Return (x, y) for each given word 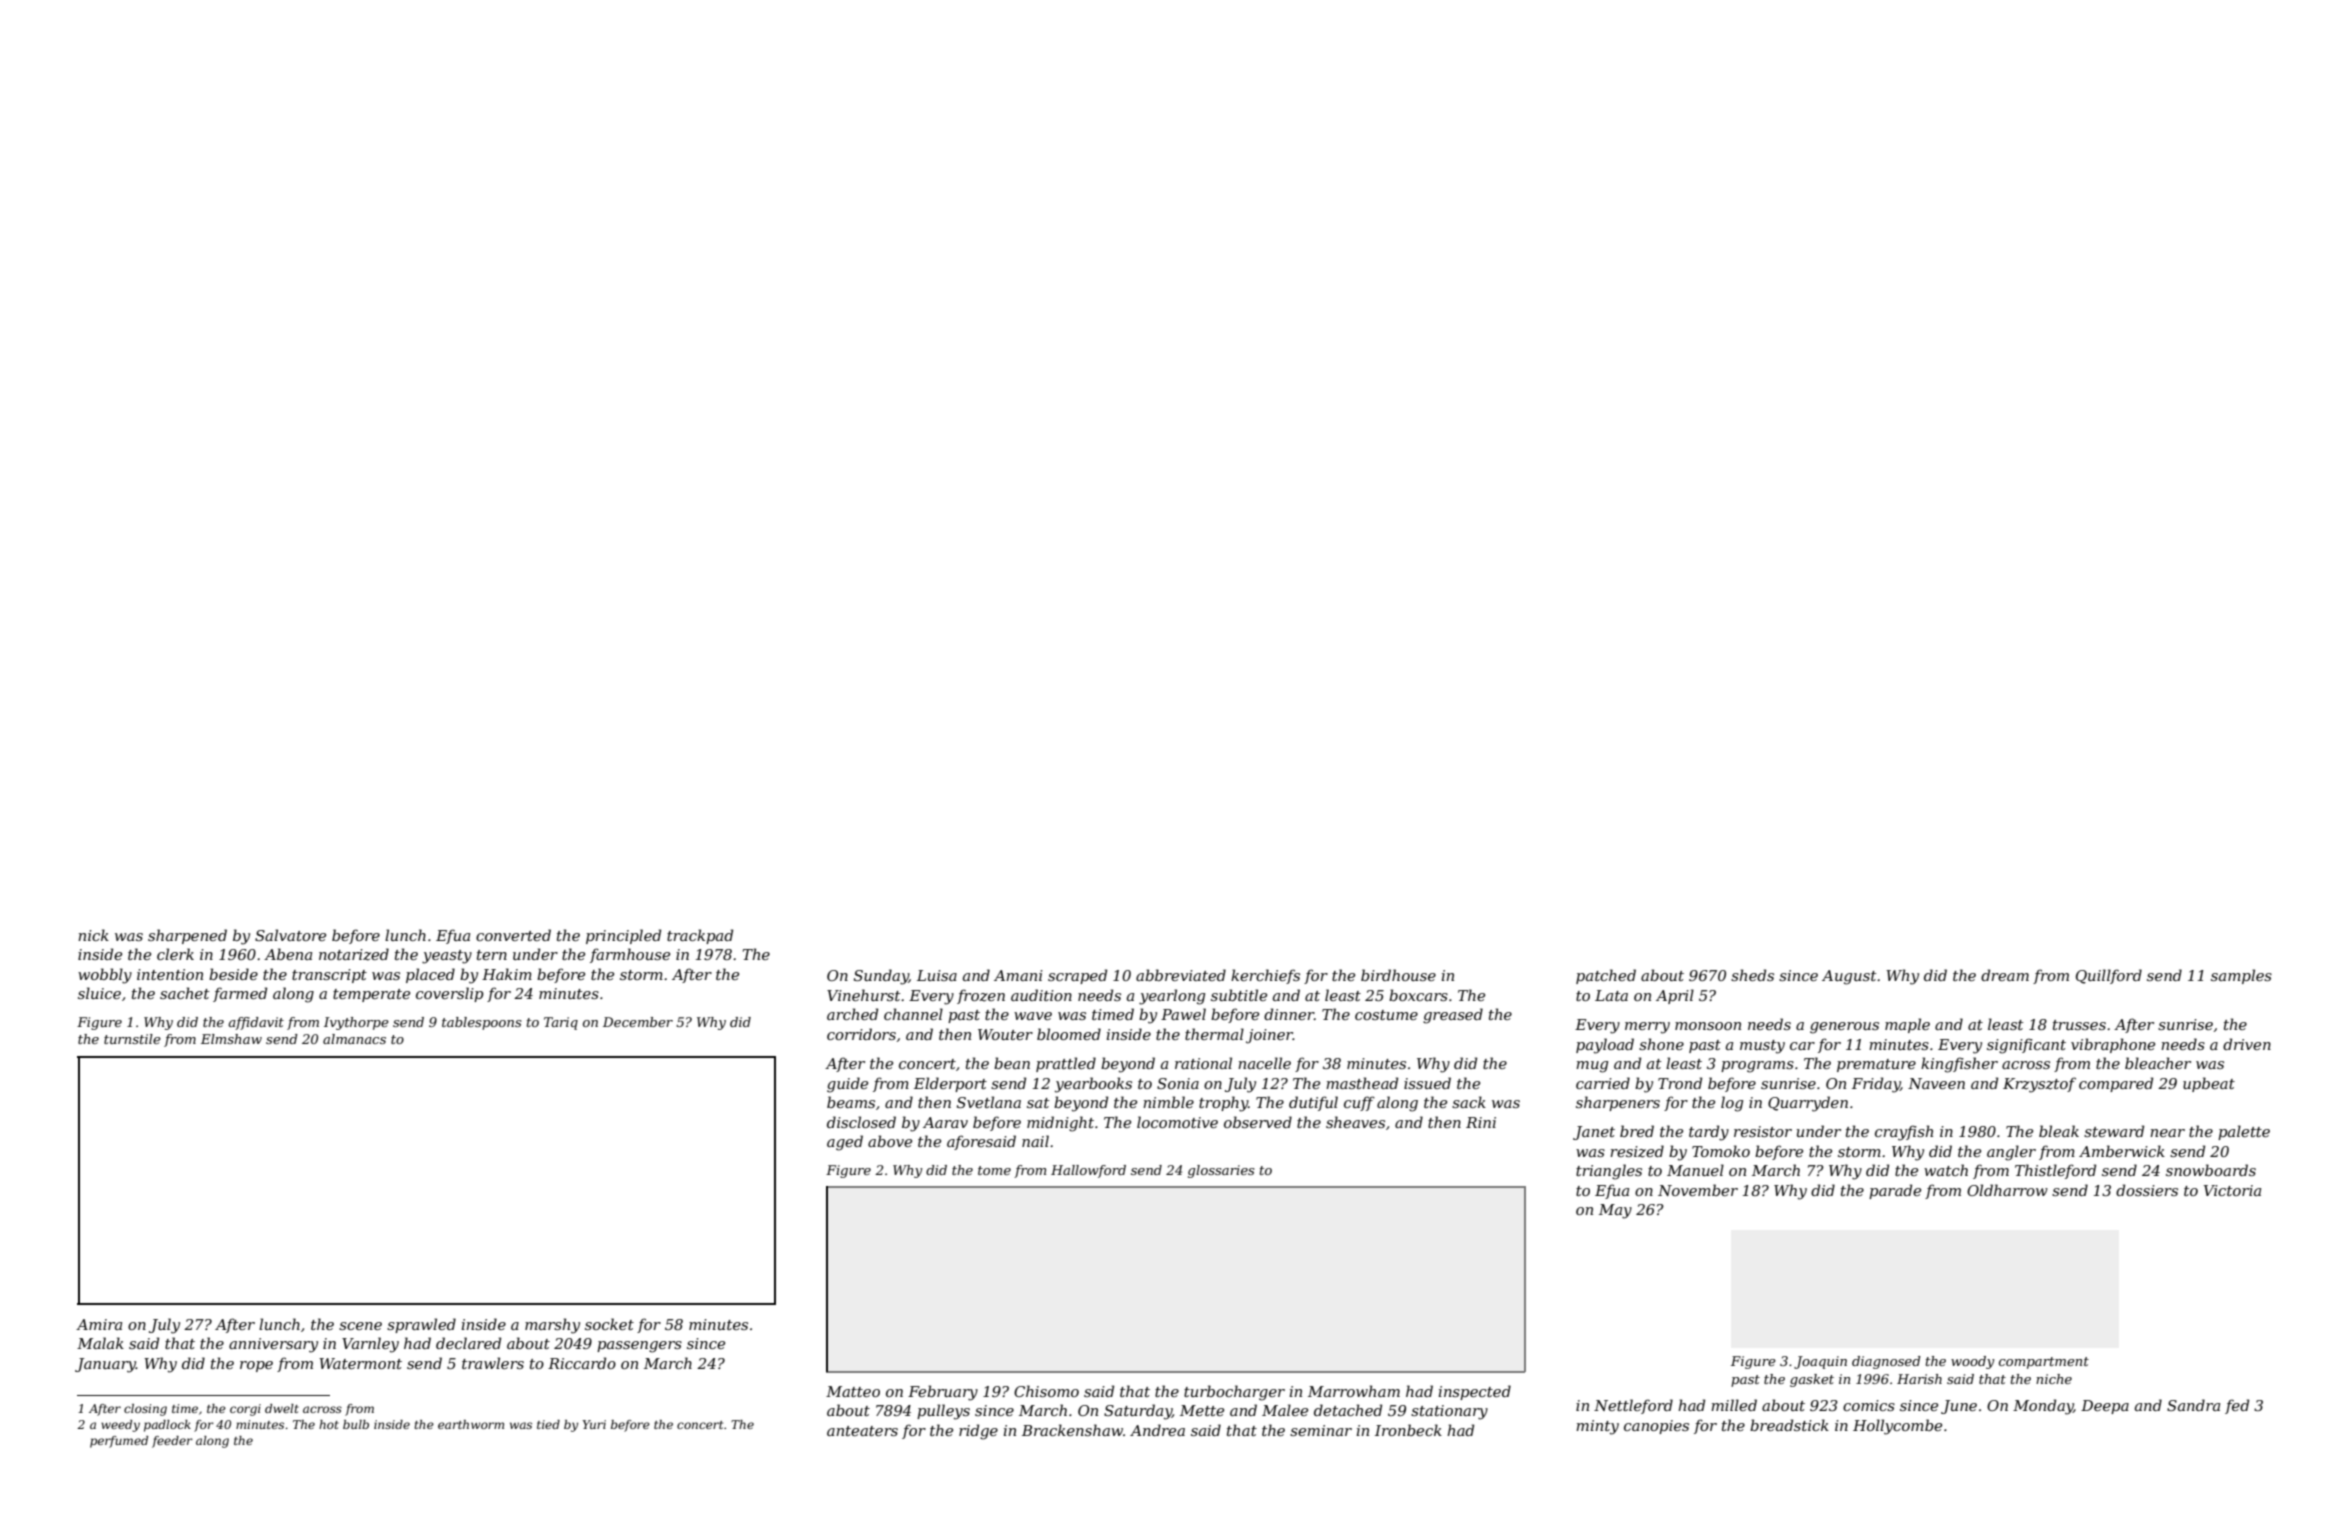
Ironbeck (1408, 1430)
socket (609, 1324)
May (1615, 1211)
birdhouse (1398, 975)
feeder (172, 1442)
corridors (861, 1034)
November (1698, 1190)
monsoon (1708, 1026)
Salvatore (290, 935)
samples (2241, 976)
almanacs (354, 1039)
